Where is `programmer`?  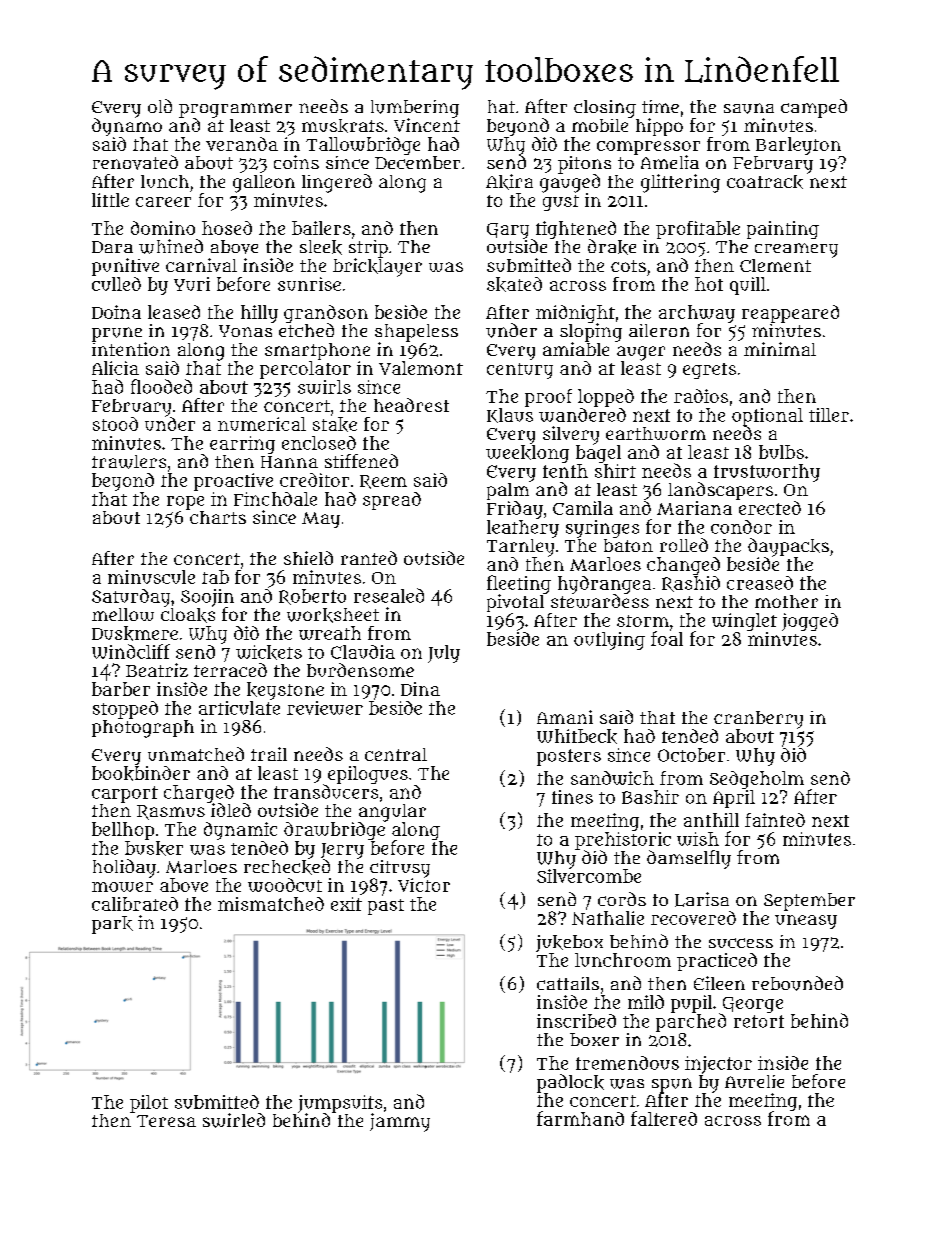 programmer is located at coordinates (235, 110).
